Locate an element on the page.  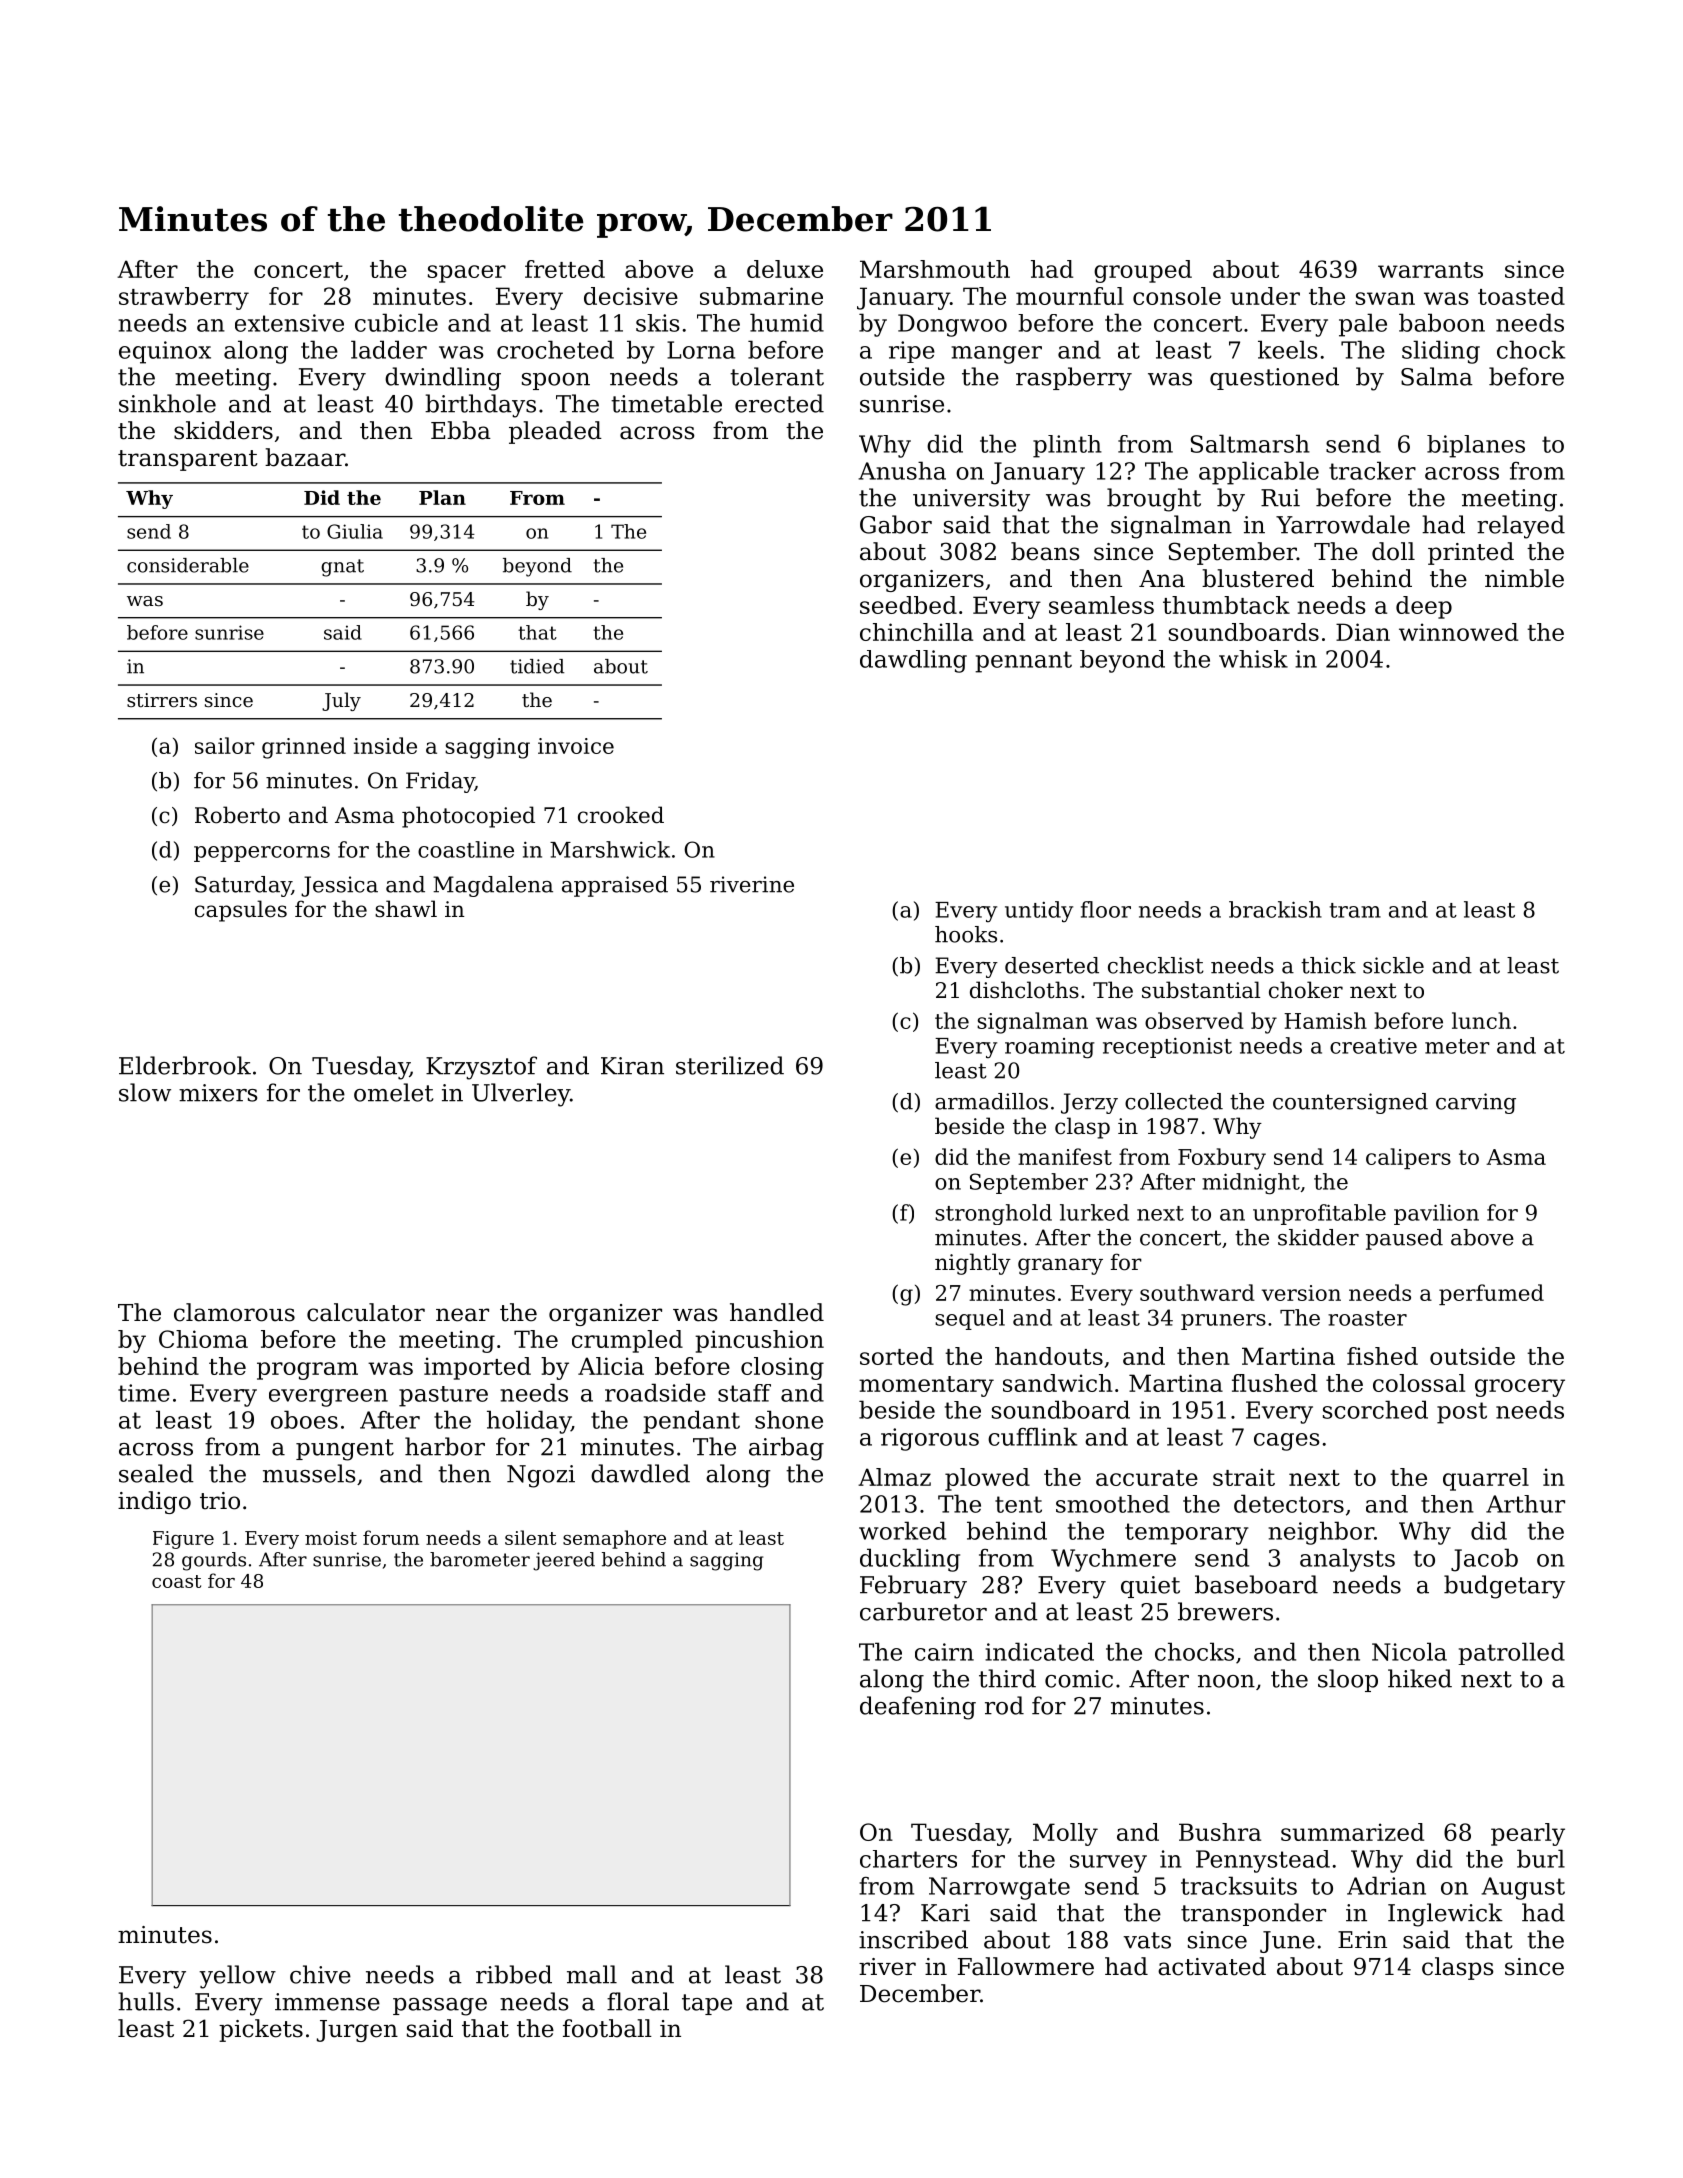
appraised is located at coordinates (615, 886).
